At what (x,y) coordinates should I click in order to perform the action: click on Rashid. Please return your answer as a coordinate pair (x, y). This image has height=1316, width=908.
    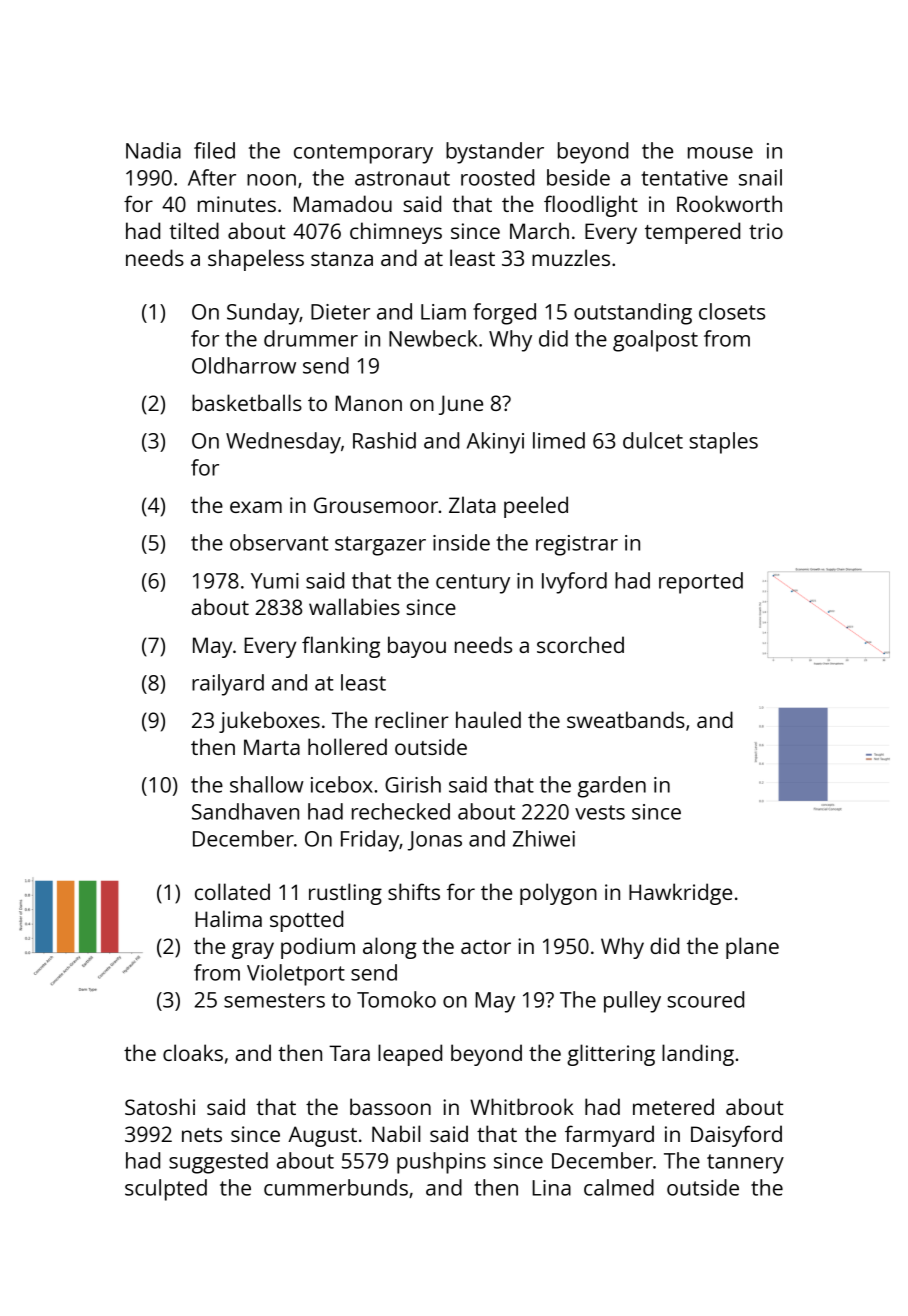
    Looking at the image, I should click on (384, 440).
